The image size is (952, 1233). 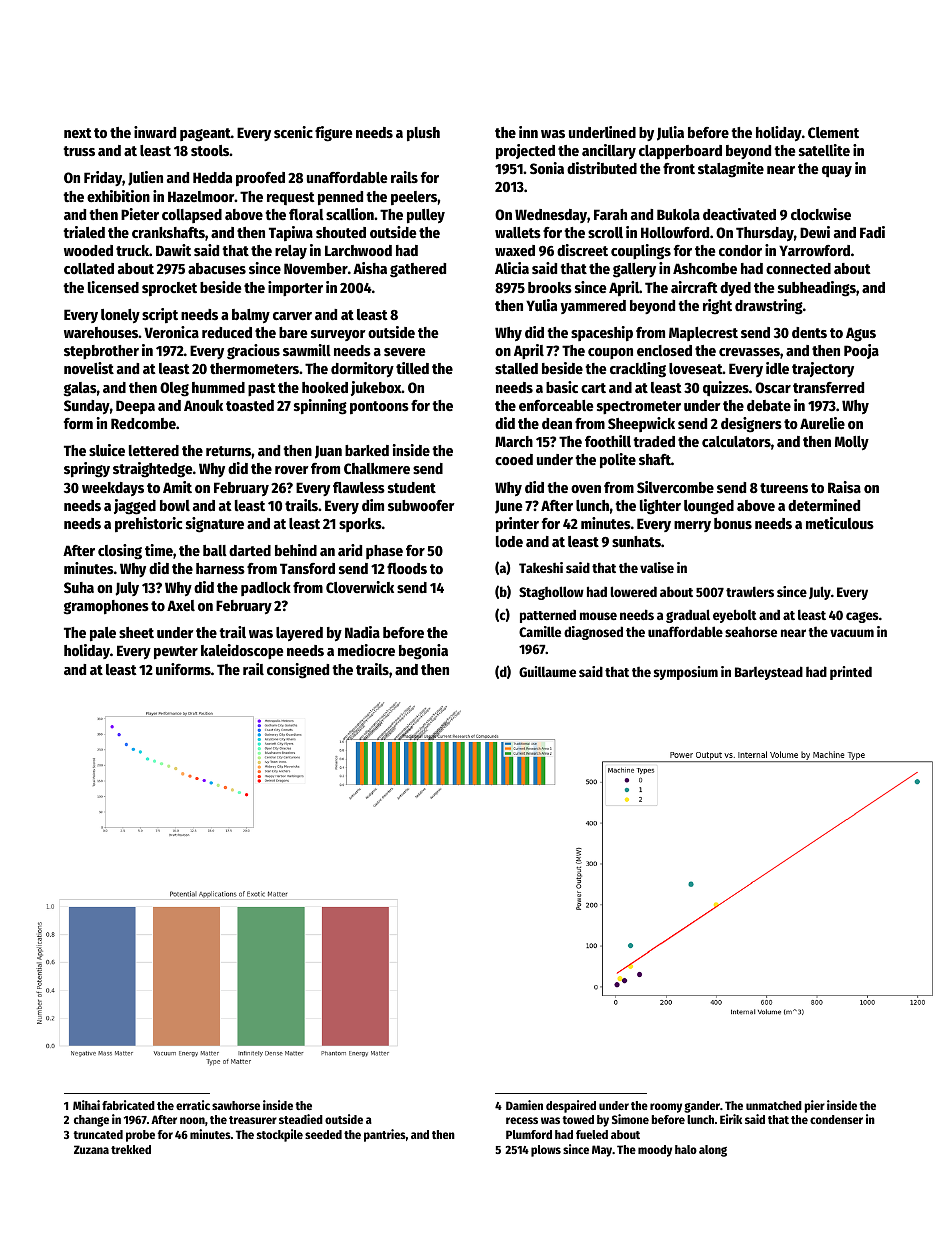 What do you see at coordinates (547, 671) in the screenshot?
I see `Guillaume` at bounding box center [547, 671].
